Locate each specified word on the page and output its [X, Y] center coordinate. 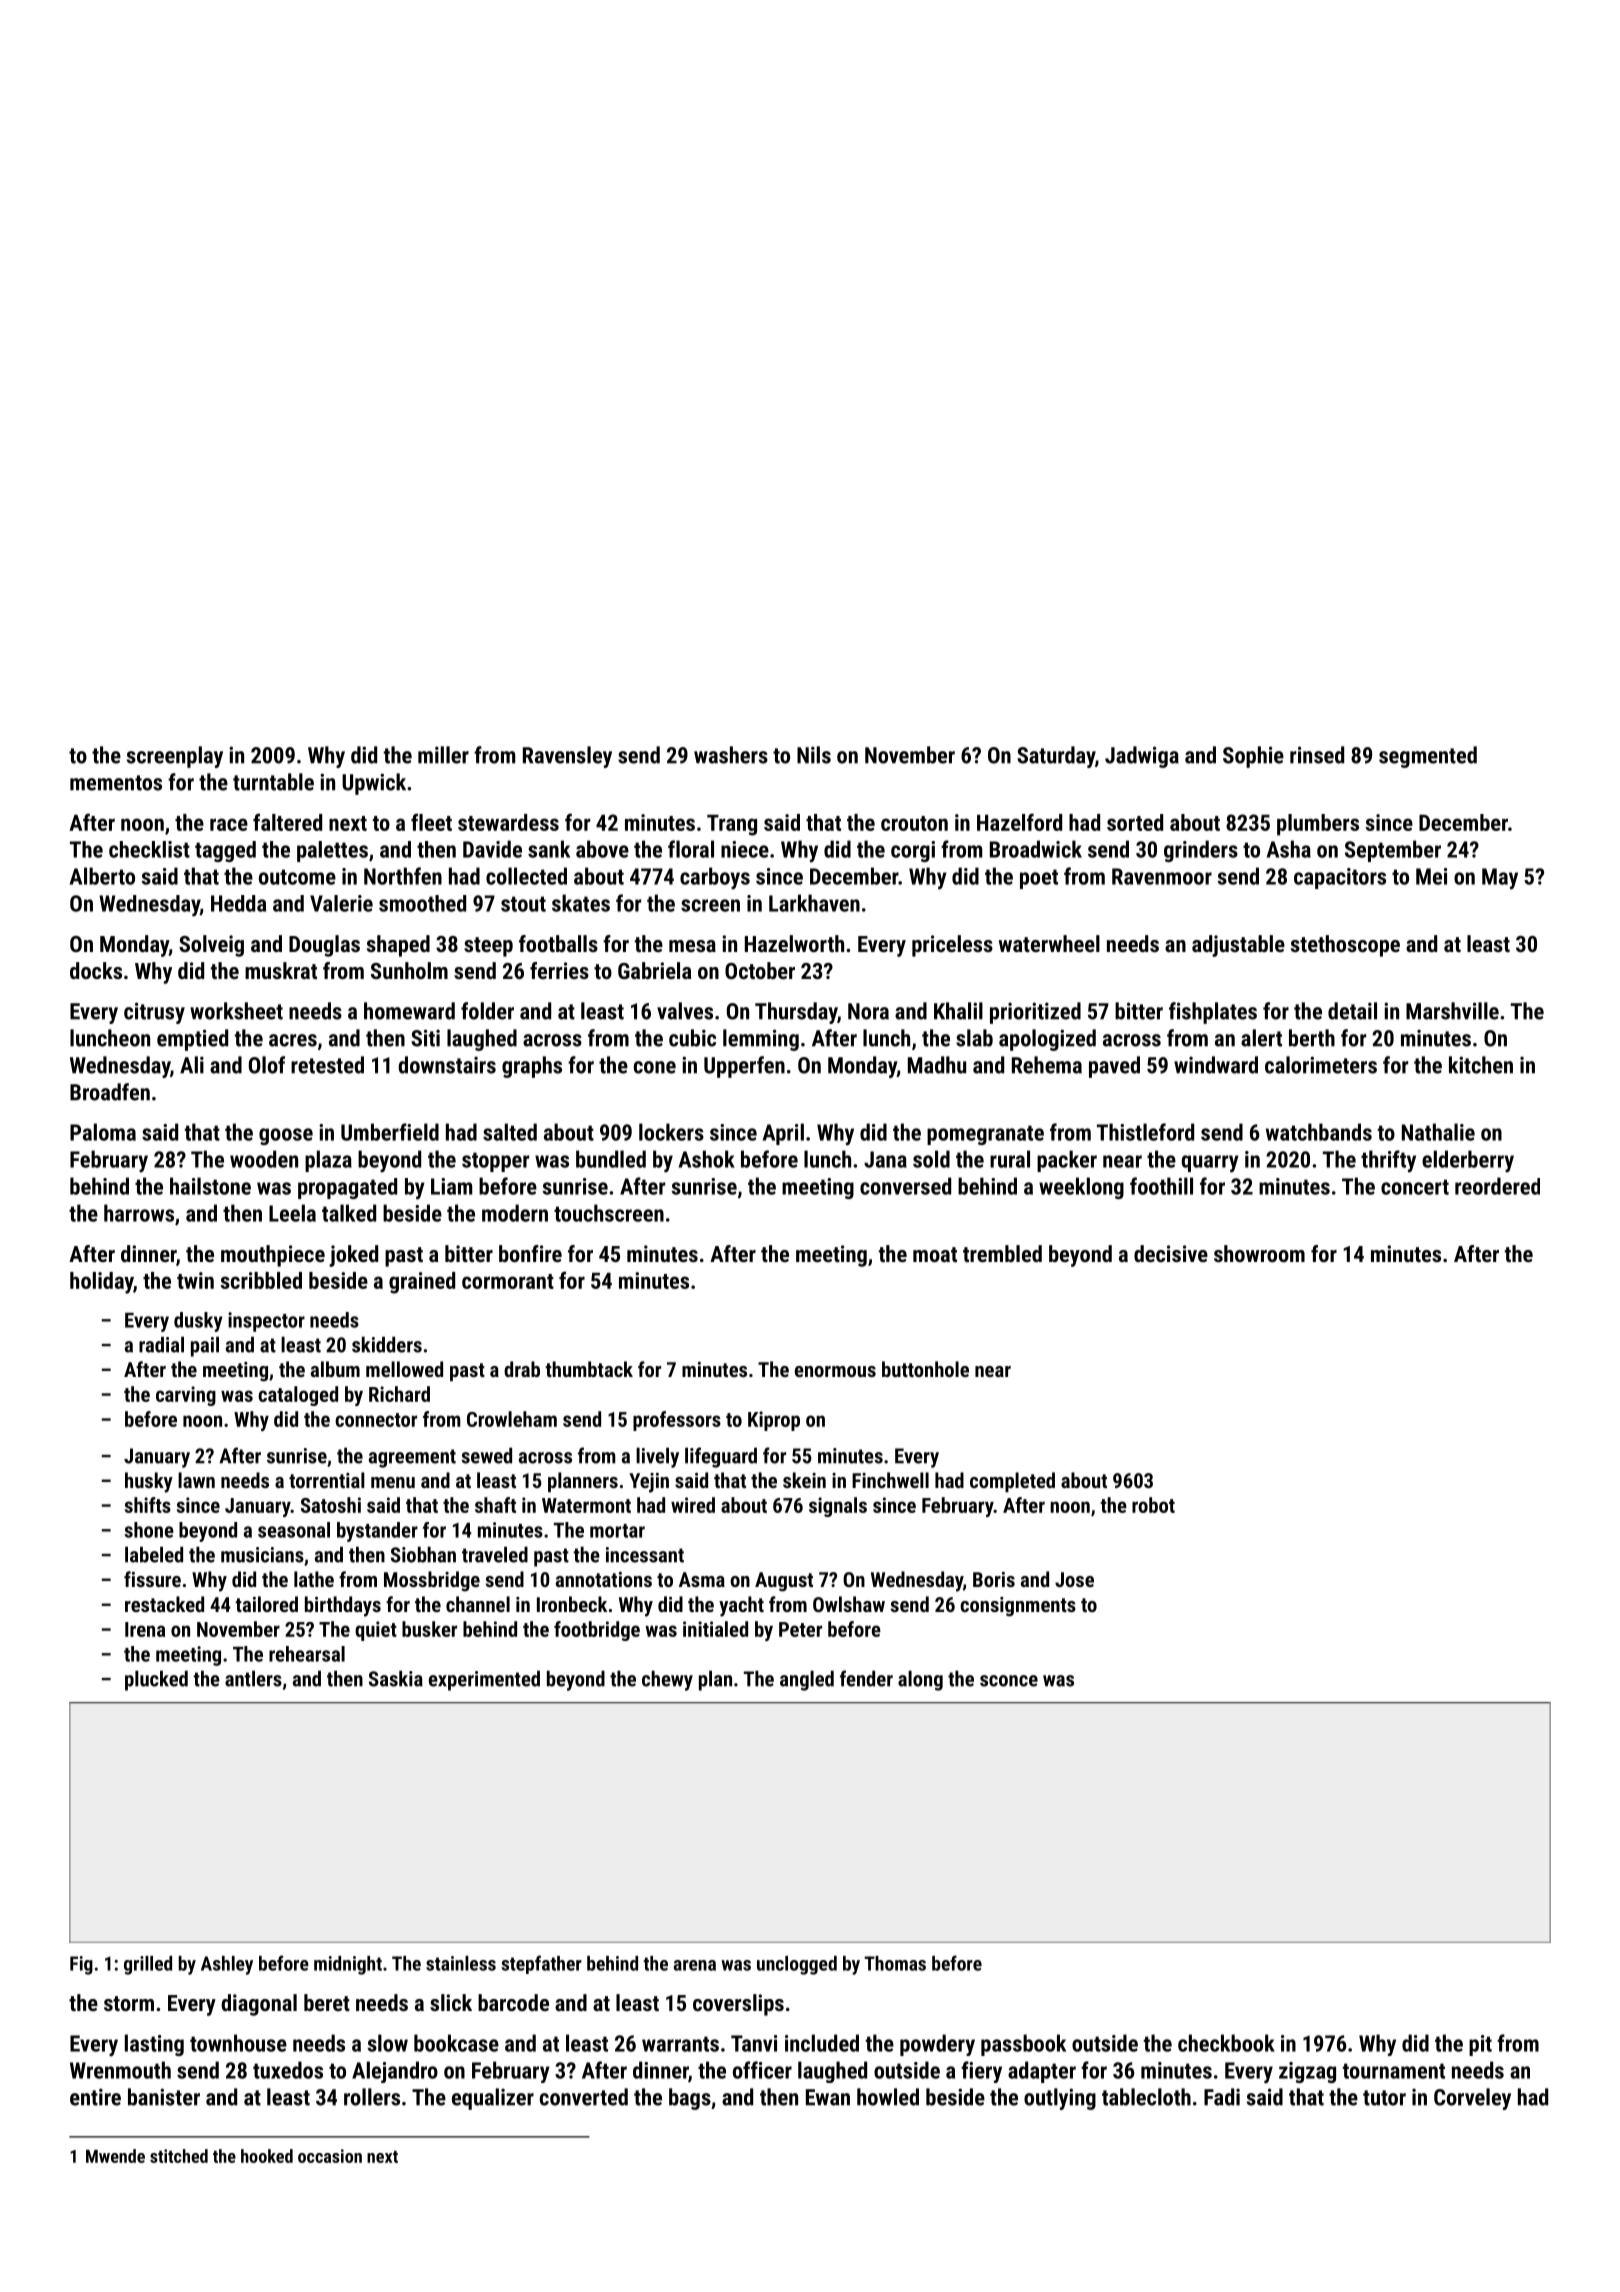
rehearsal [307, 1654]
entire [95, 2097]
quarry [1210, 1164]
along [920, 1680]
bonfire [530, 1253]
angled [807, 1680]
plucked [156, 1680]
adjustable [1238, 946]
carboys [715, 878]
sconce [1009, 1681]
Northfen [403, 876]
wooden [264, 1159]
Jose [1074, 1579]
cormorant [508, 1281]
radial [161, 1344]
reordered [1497, 1186]
